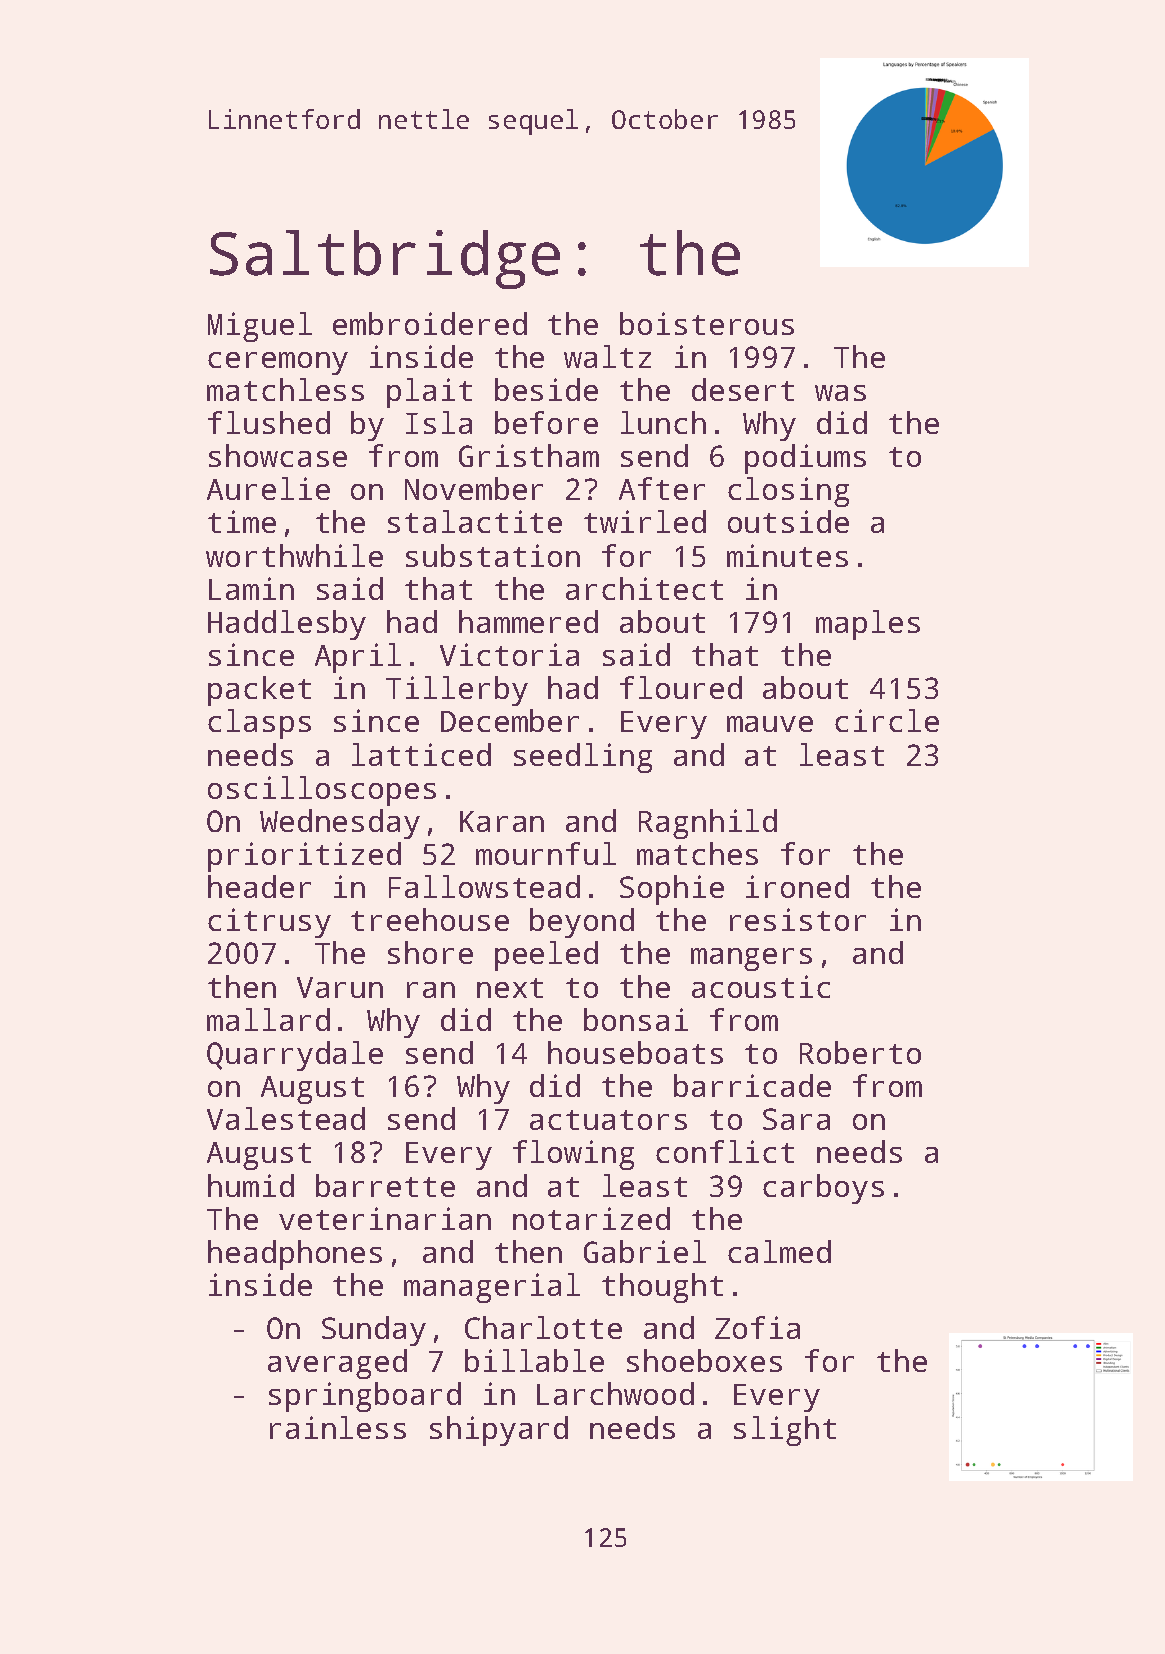 The height and width of the screenshot is (1654, 1165). Describe the element at coordinates (295, 1255) in the screenshot. I see `headphones` at that location.
